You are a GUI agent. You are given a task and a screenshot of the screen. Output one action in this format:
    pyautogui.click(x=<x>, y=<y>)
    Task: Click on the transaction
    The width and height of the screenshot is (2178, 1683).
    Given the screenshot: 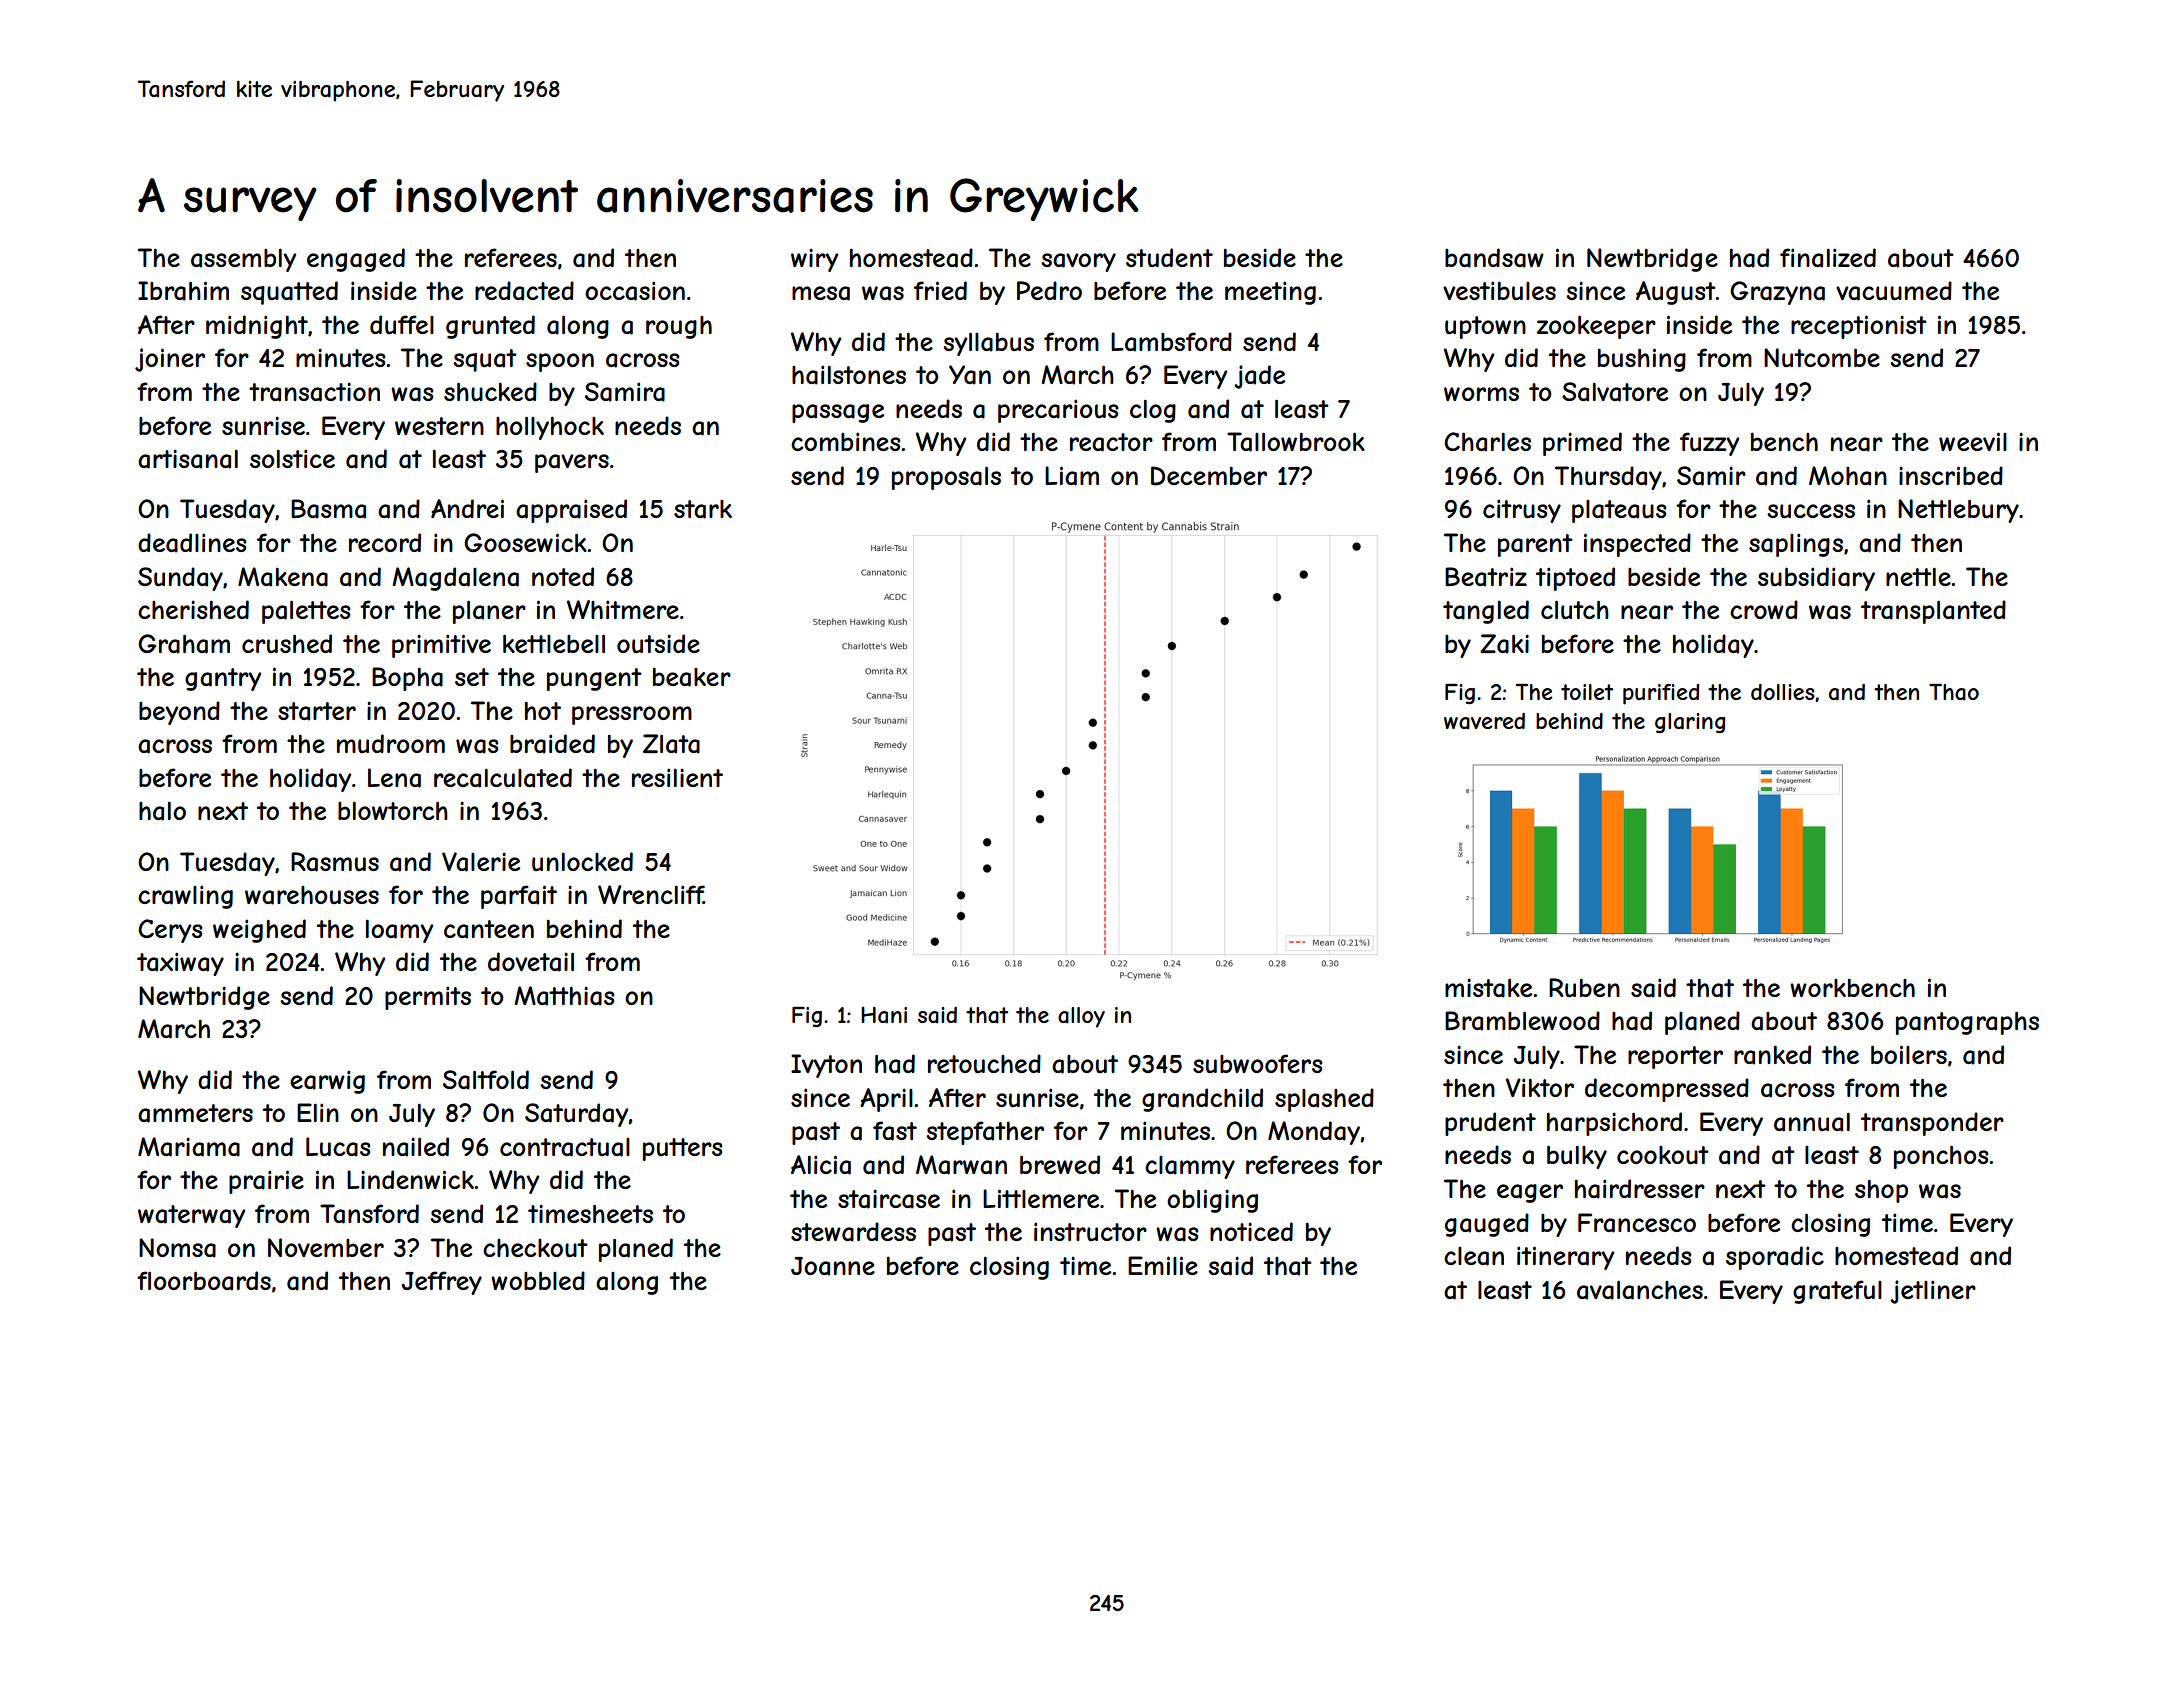 What is the action you would take?
    pyautogui.click(x=314, y=392)
